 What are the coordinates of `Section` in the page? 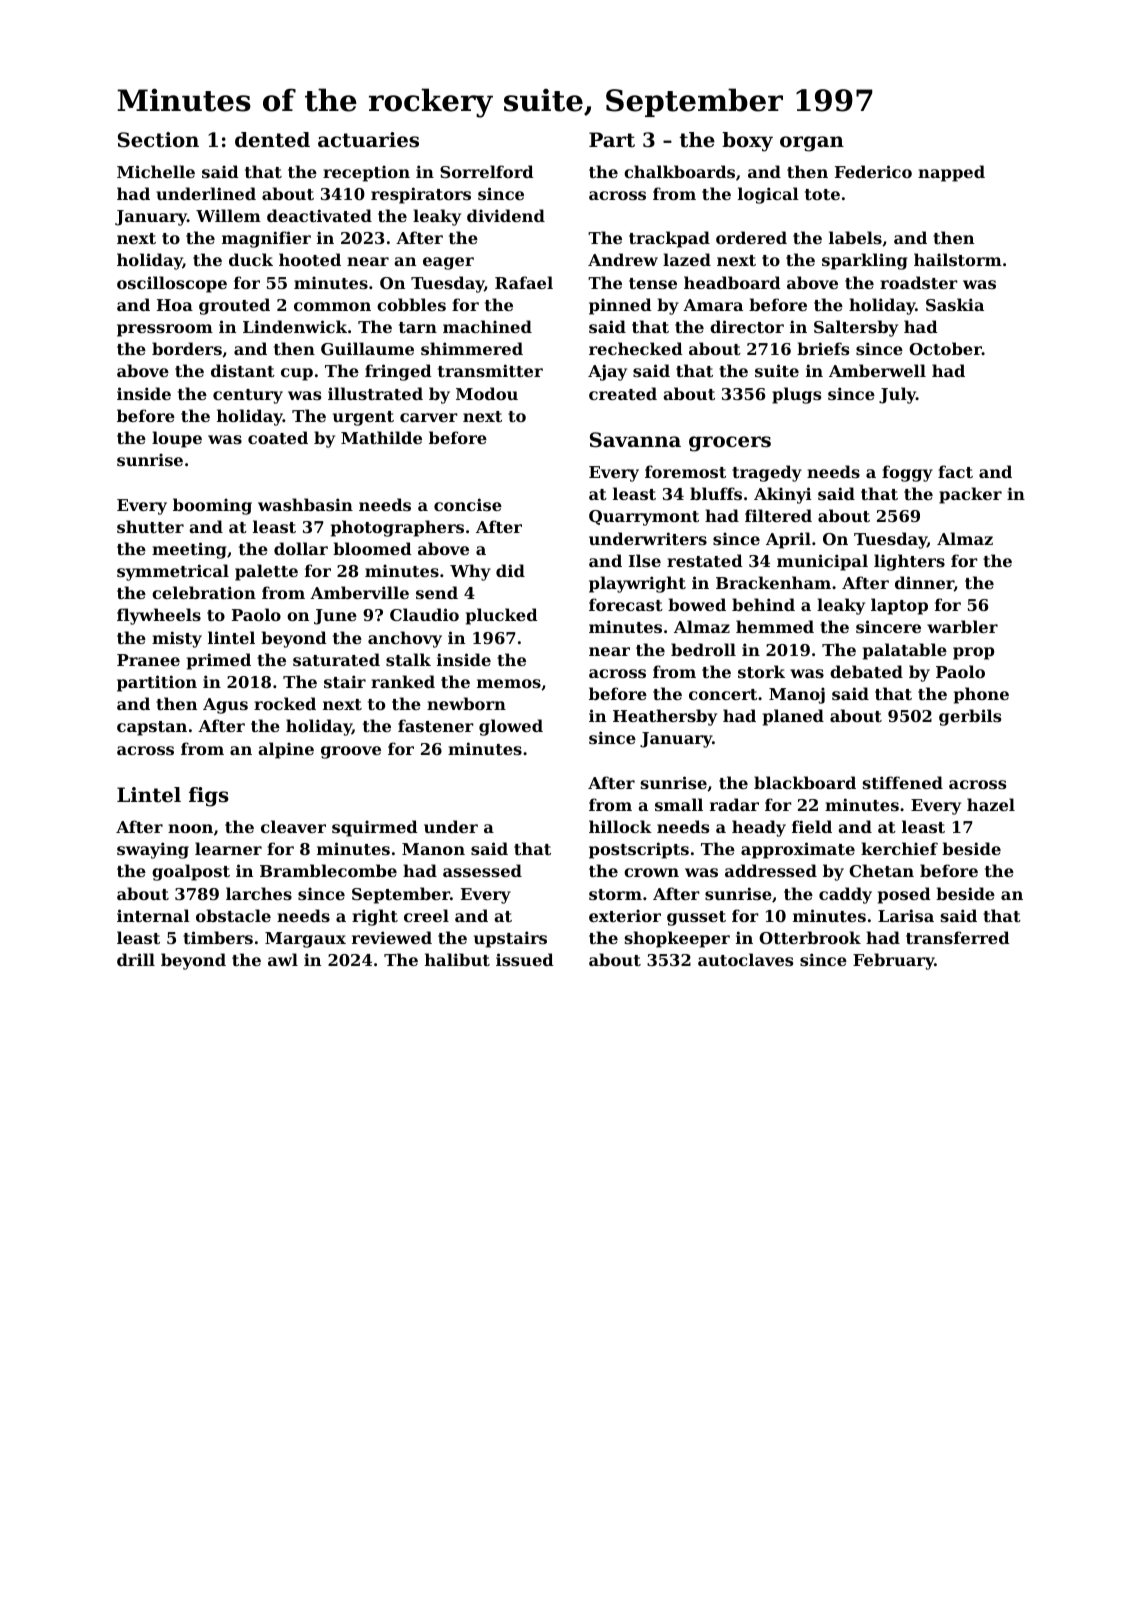 It's located at (158, 140).
